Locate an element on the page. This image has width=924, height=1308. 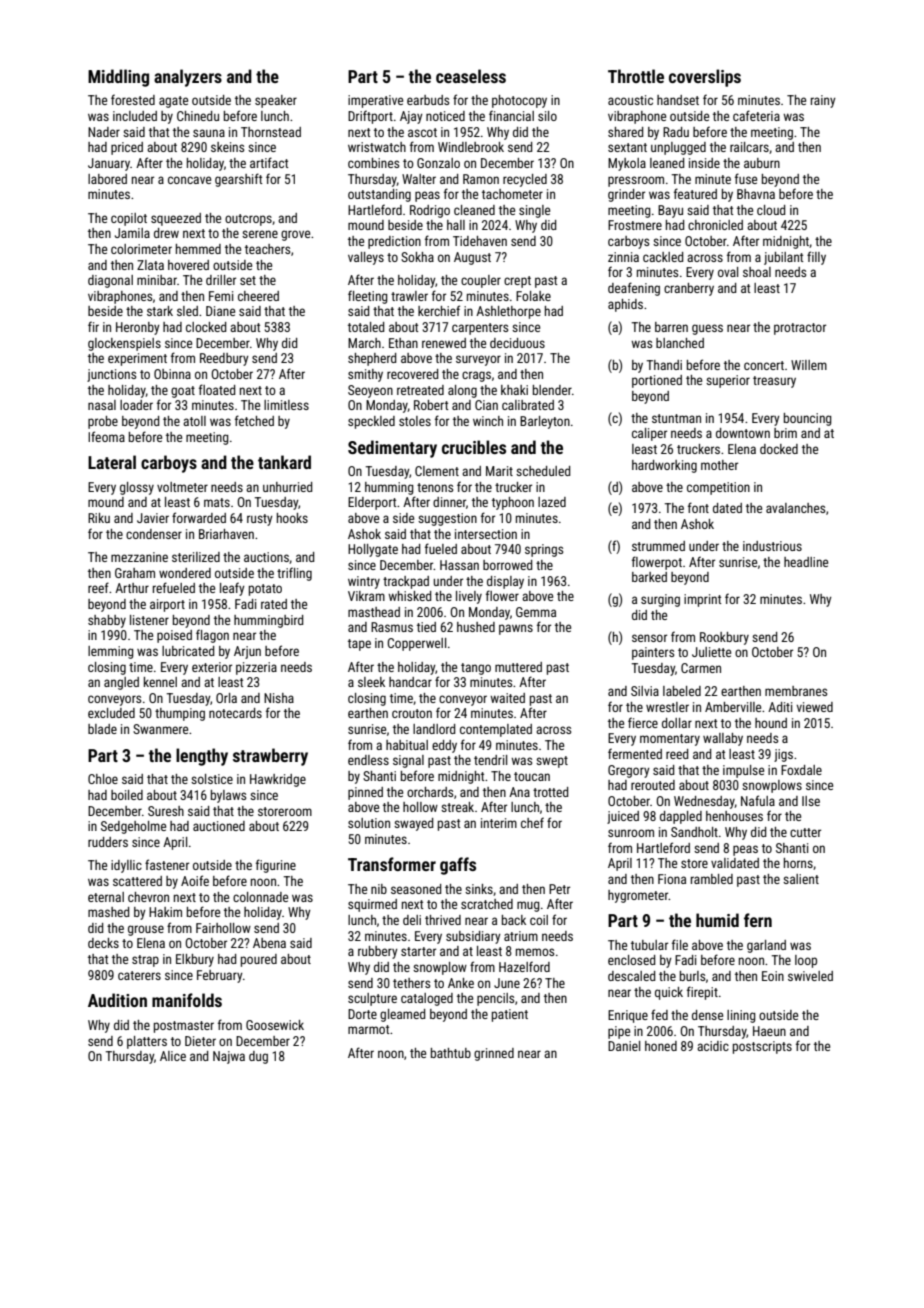
rubbery is located at coordinates (378, 952).
